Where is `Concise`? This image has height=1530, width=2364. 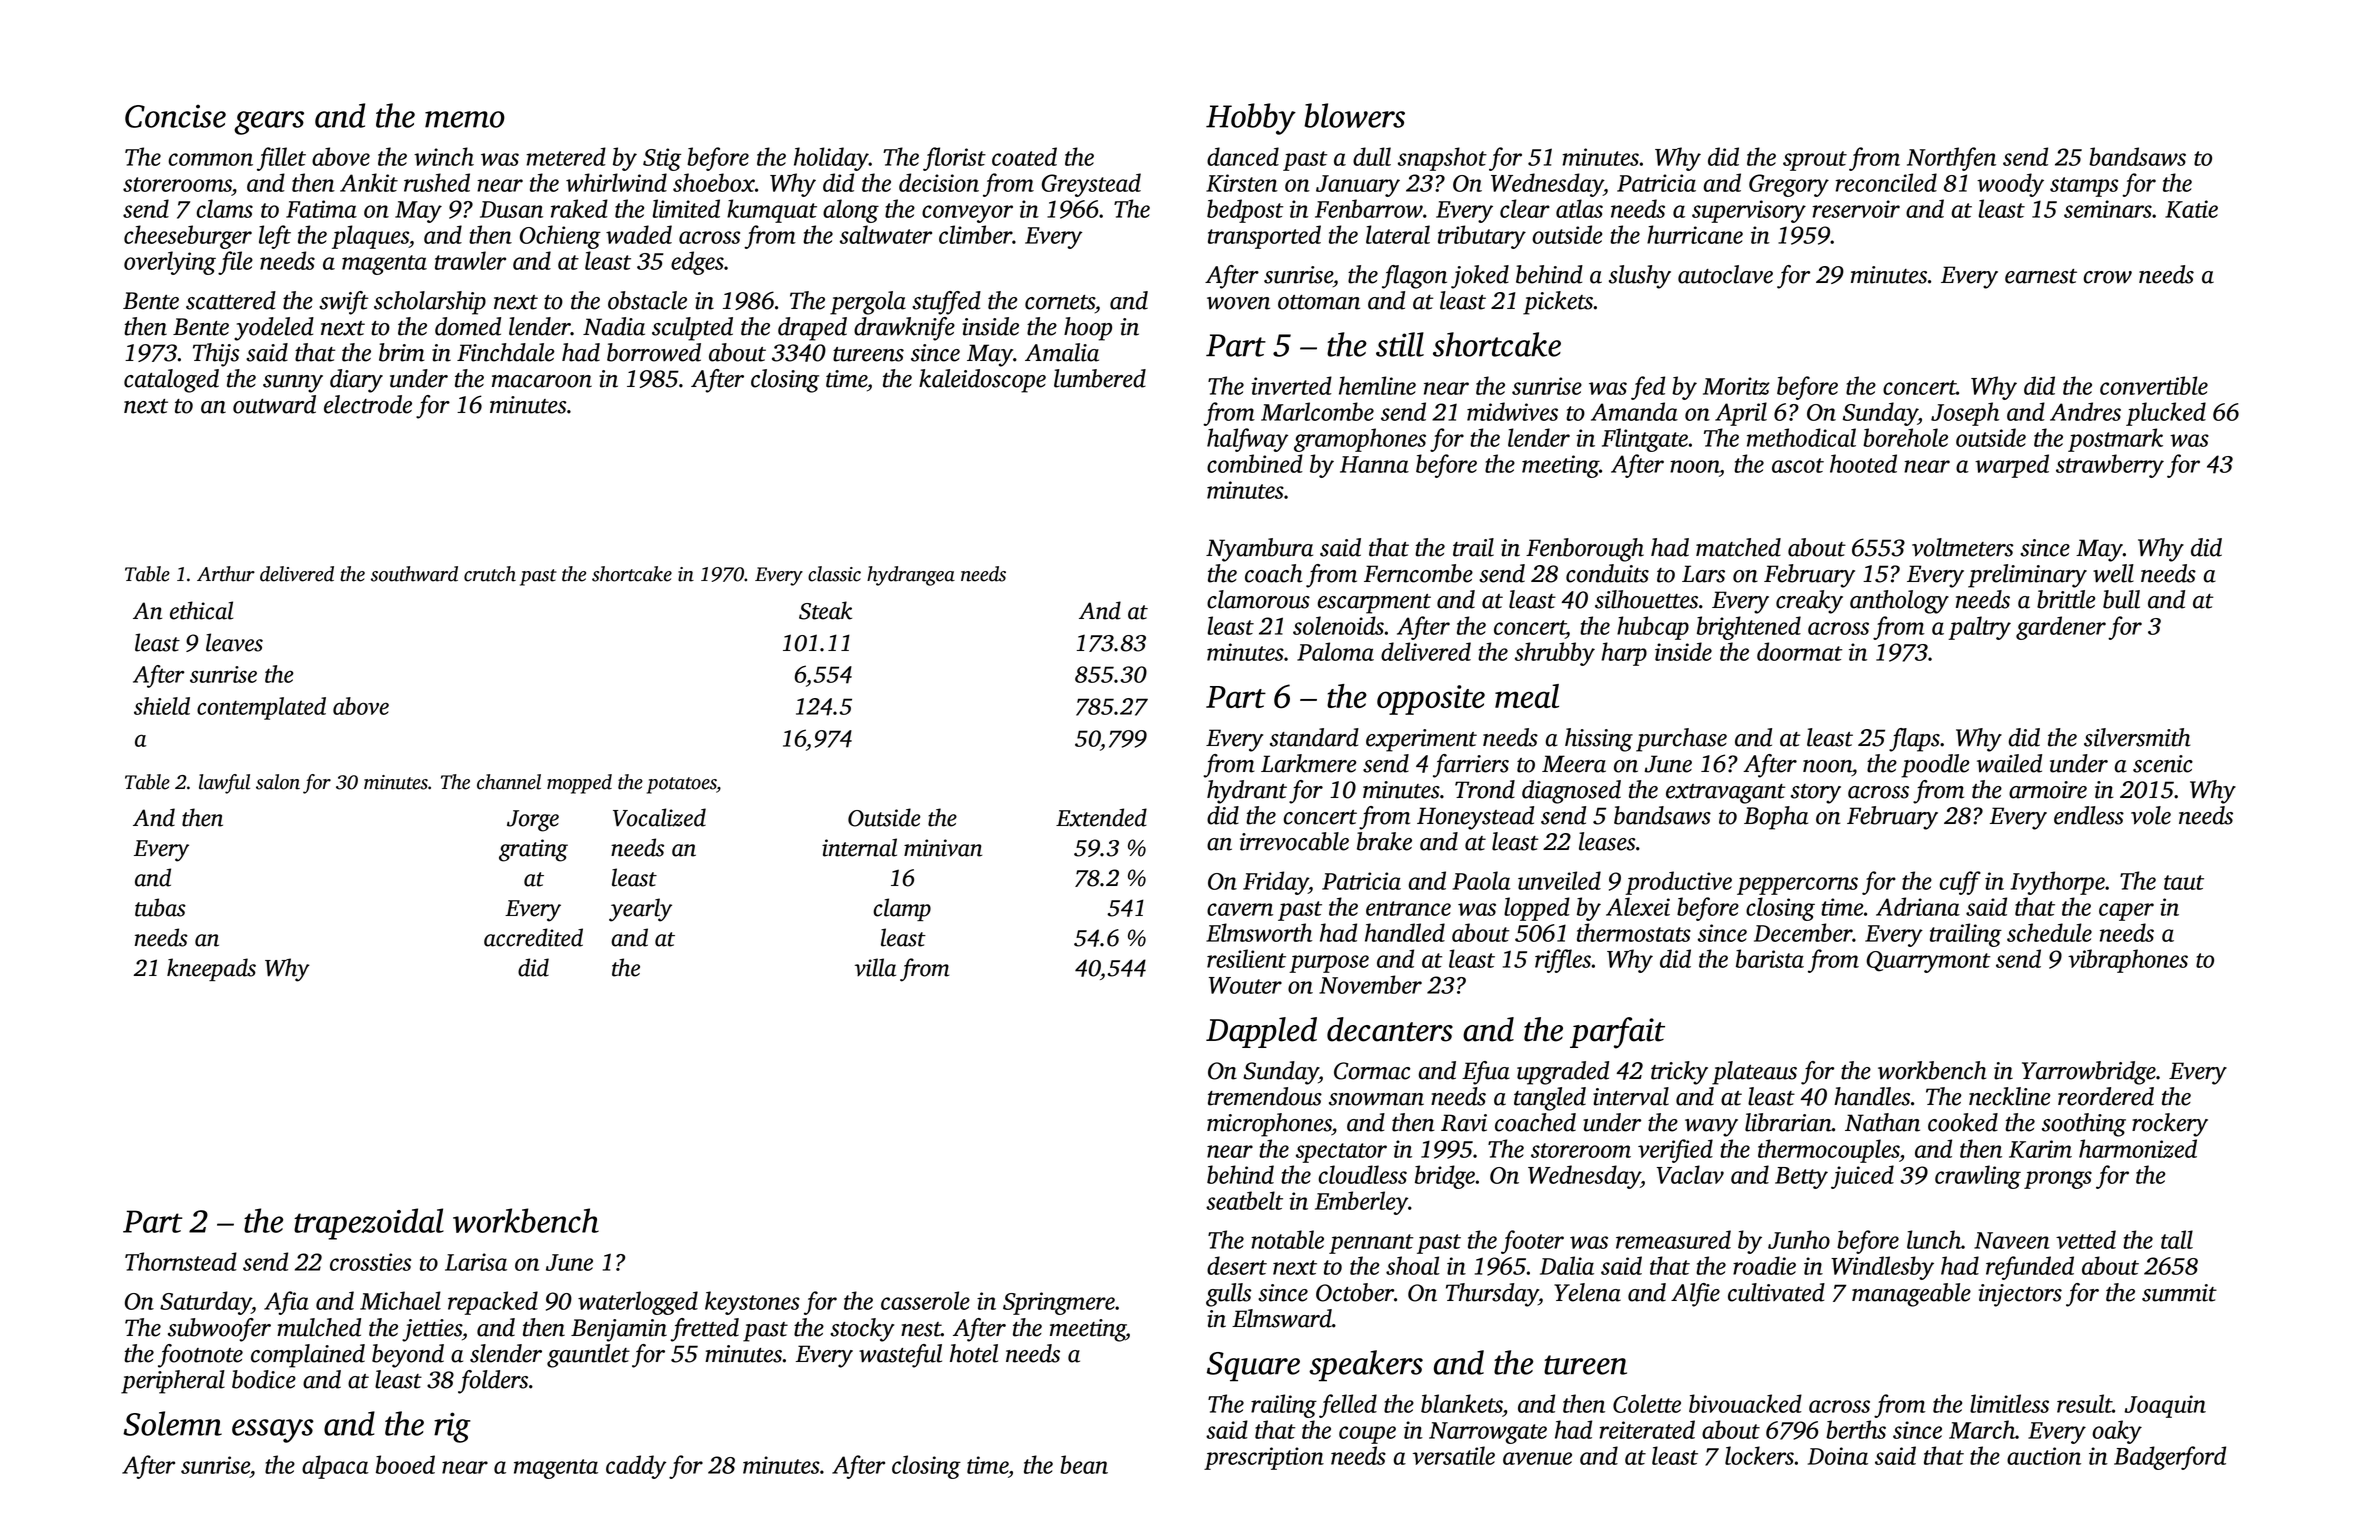
Concise is located at coordinates (175, 116).
